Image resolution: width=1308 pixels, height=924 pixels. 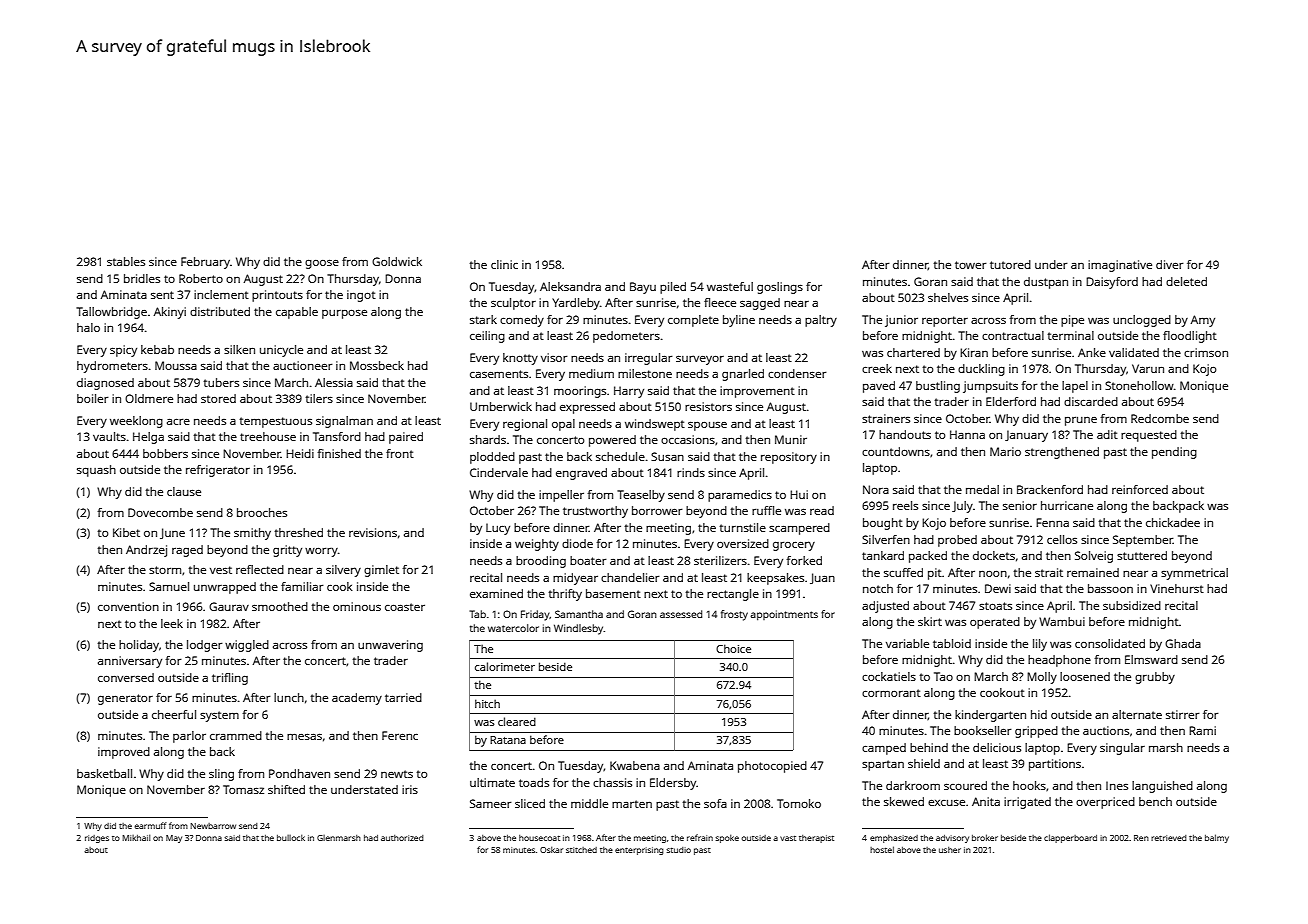 I want to click on academy, so click(x=357, y=699).
